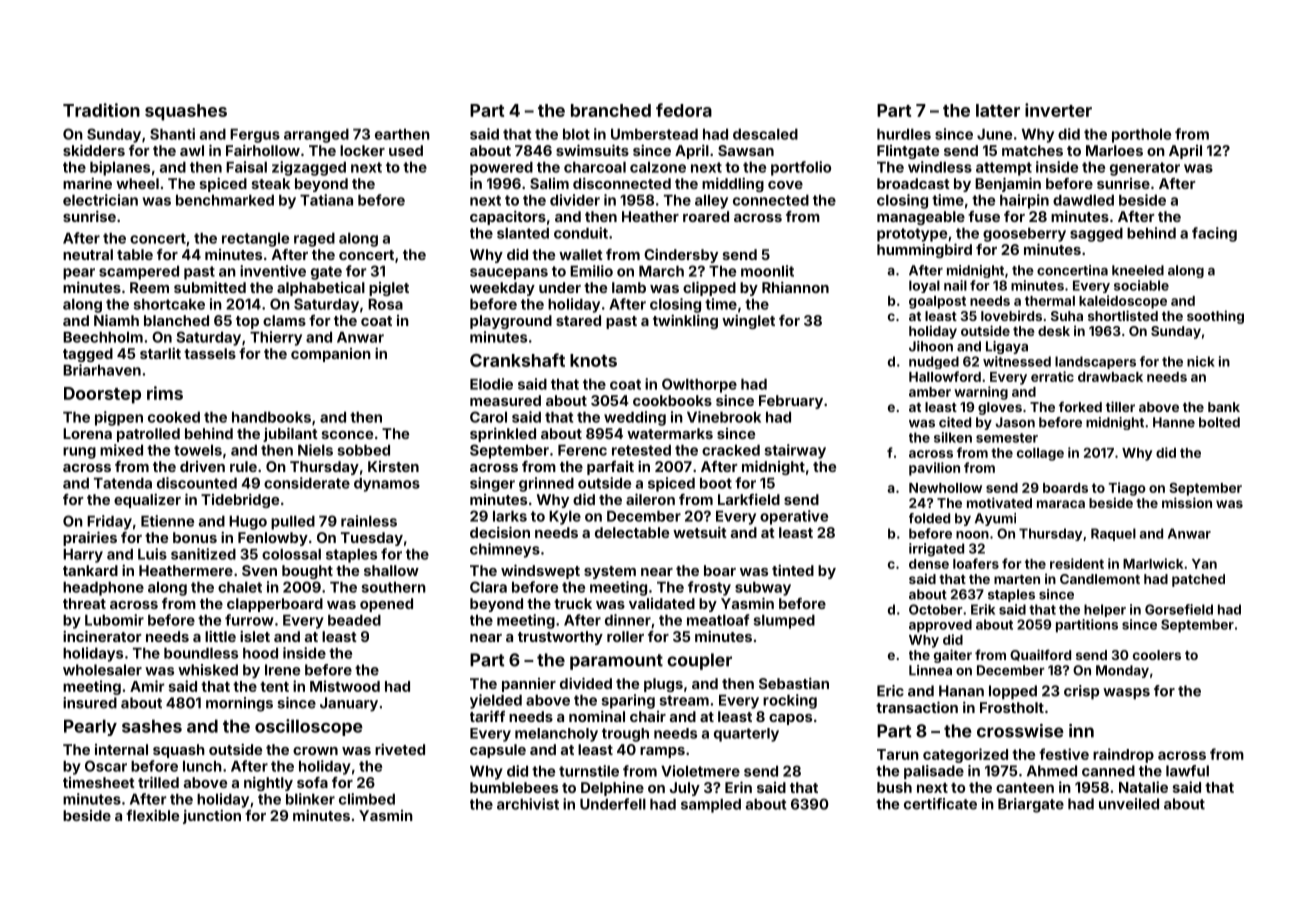 This image has width=1308, height=924. Describe the element at coordinates (593, 360) in the image. I see `knots` at that location.
